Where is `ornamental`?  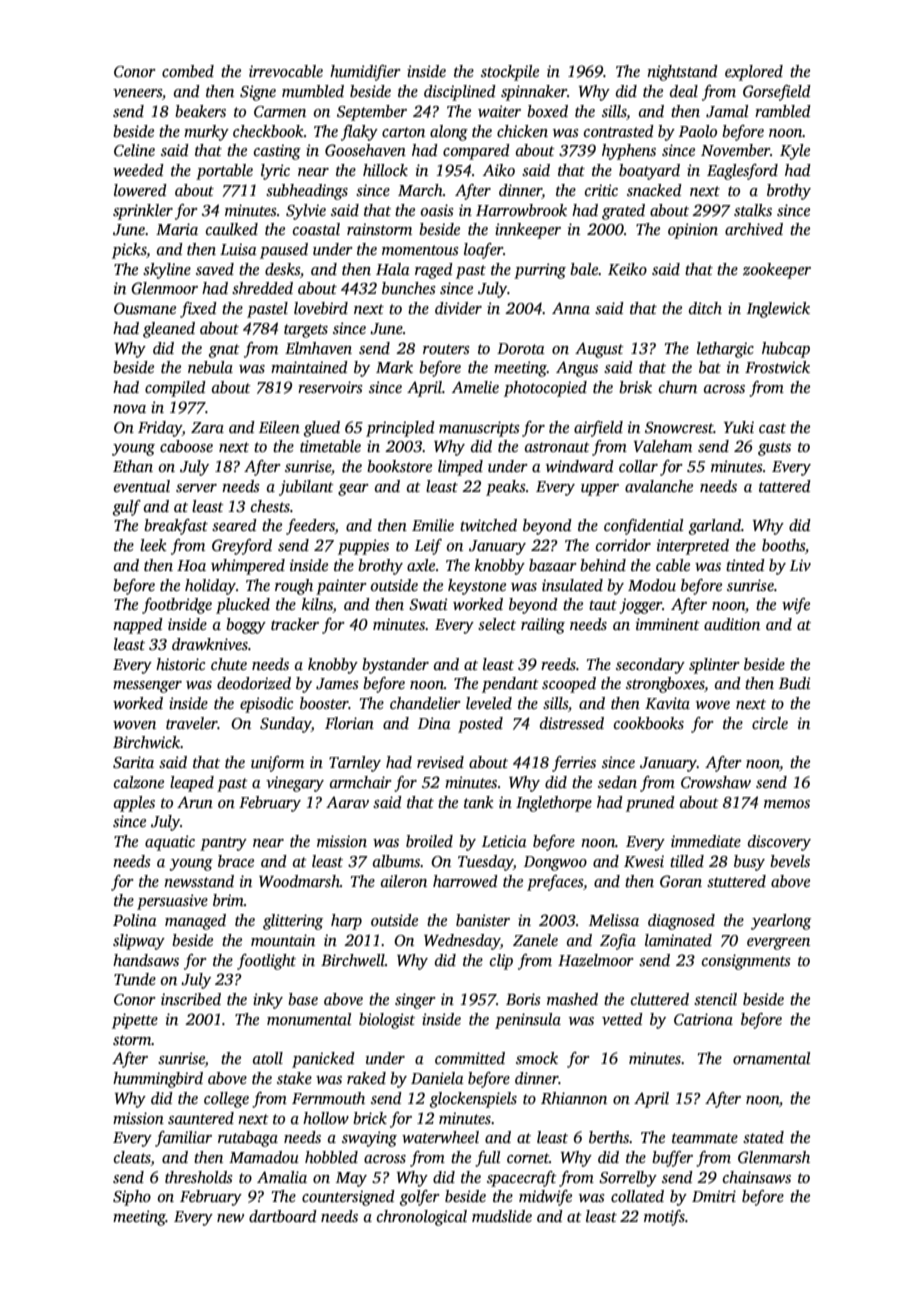
ornamental is located at coordinates (771, 1058).
